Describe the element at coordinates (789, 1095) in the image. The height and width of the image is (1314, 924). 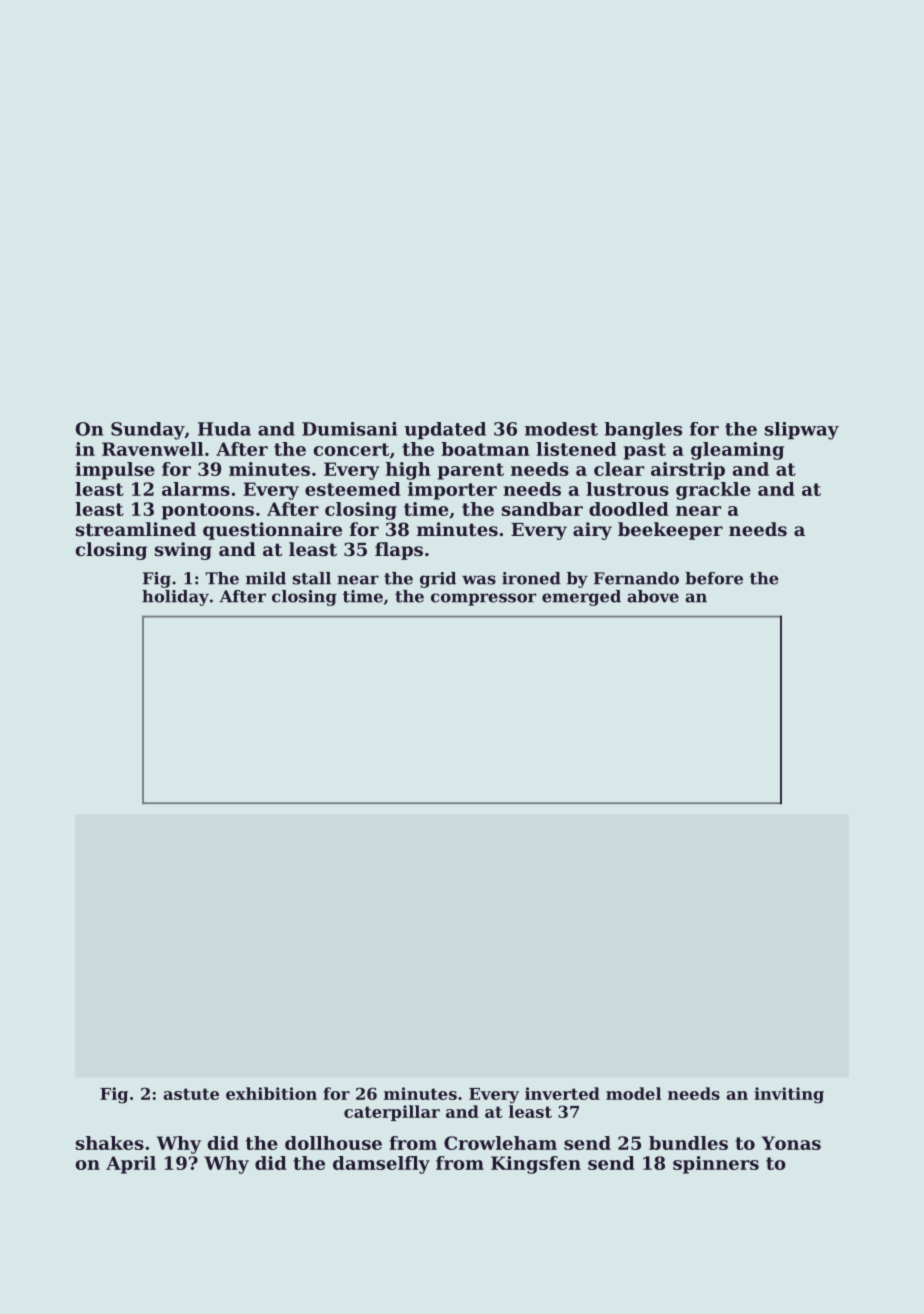
I see `inviting` at that location.
